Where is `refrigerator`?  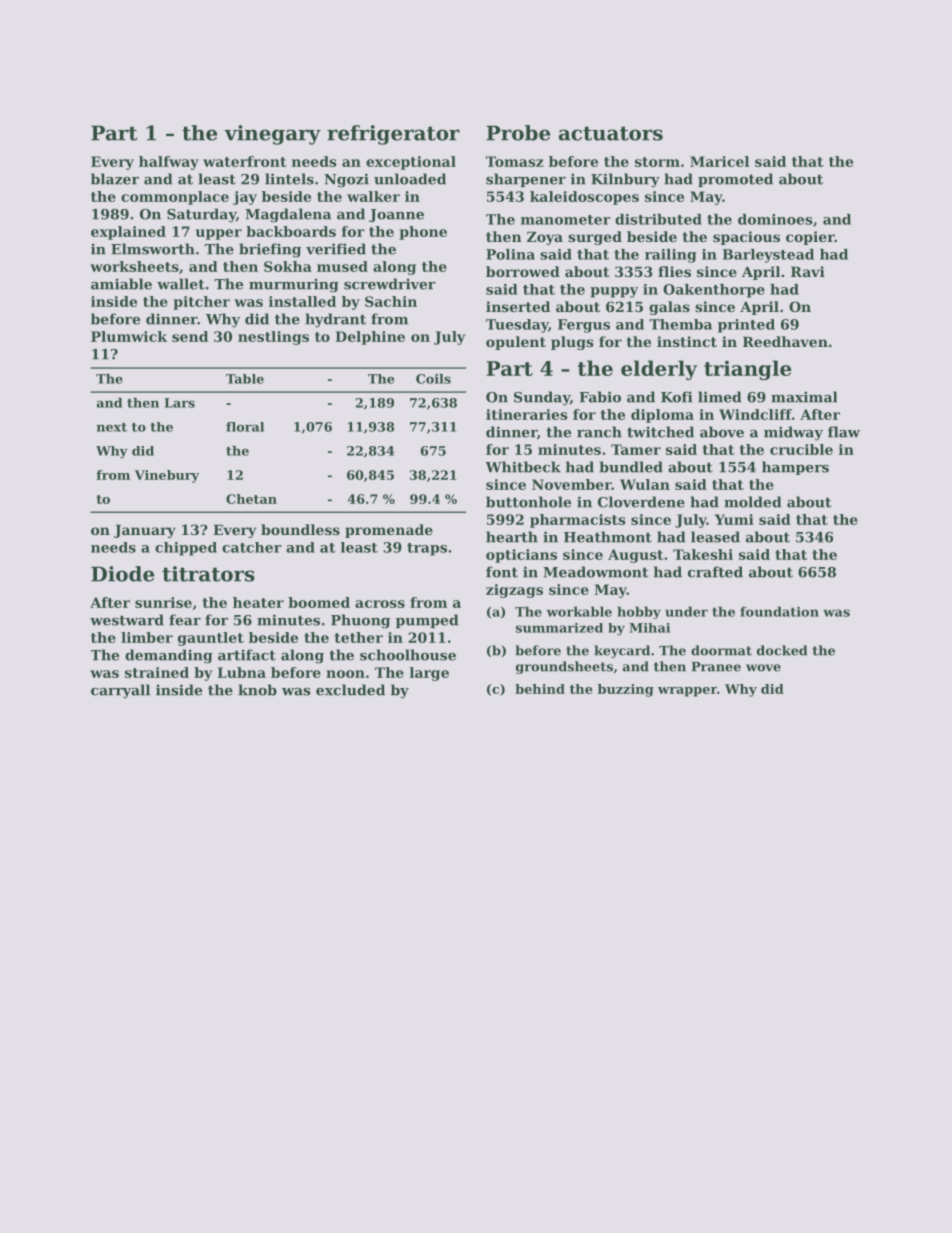
refrigerator is located at coordinates (393, 135).
